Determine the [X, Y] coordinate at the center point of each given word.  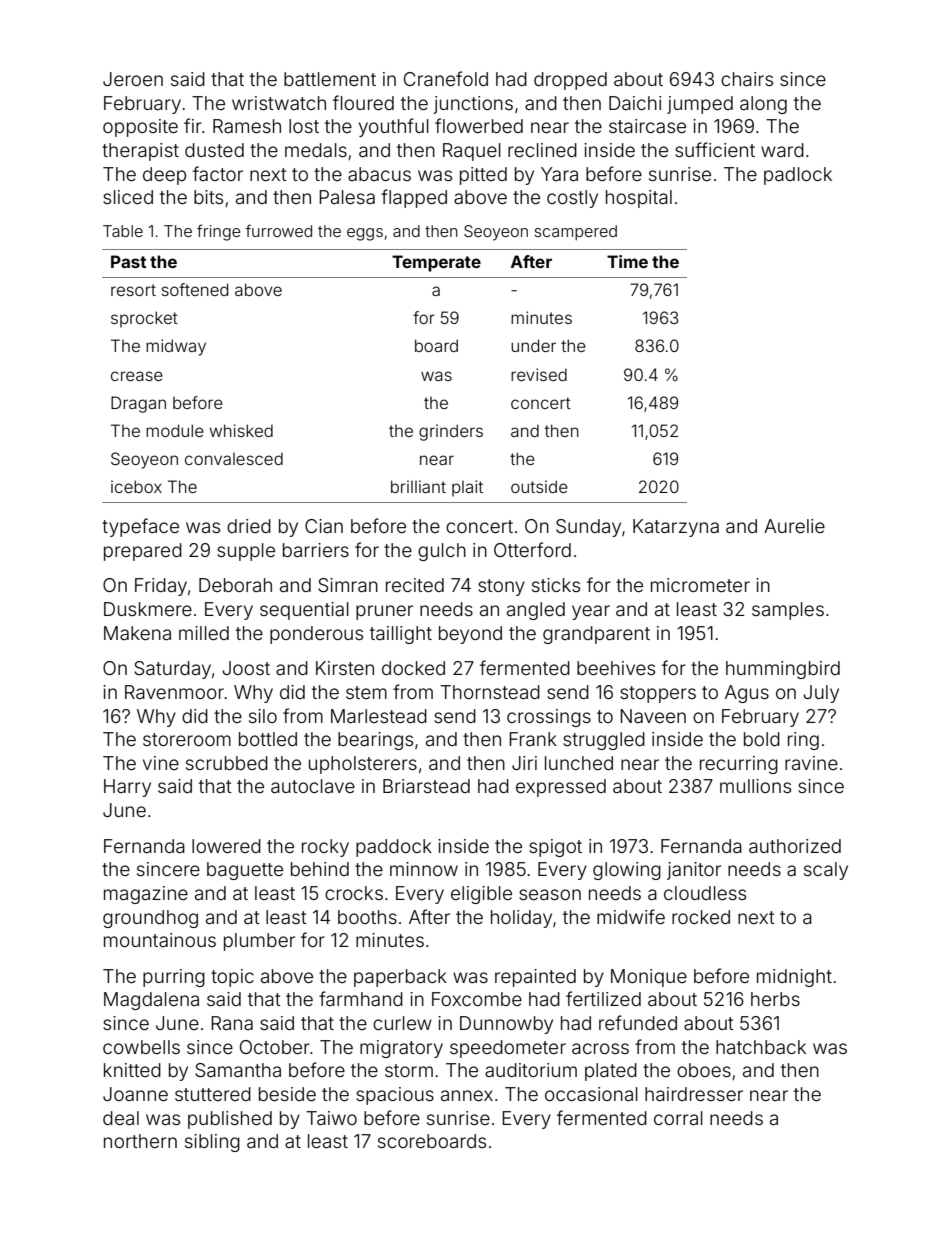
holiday [521, 919]
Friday [161, 587]
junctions [473, 105]
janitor [694, 871]
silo [263, 716]
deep [164, 176]
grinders [451, 432]
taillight [401, 635]
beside [287, 1094]
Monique [649, 978]
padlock [798, 176]
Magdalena [151, 1001]
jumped [700, 105]
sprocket [144, 319]
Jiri [524, 763]
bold [762, 739]
